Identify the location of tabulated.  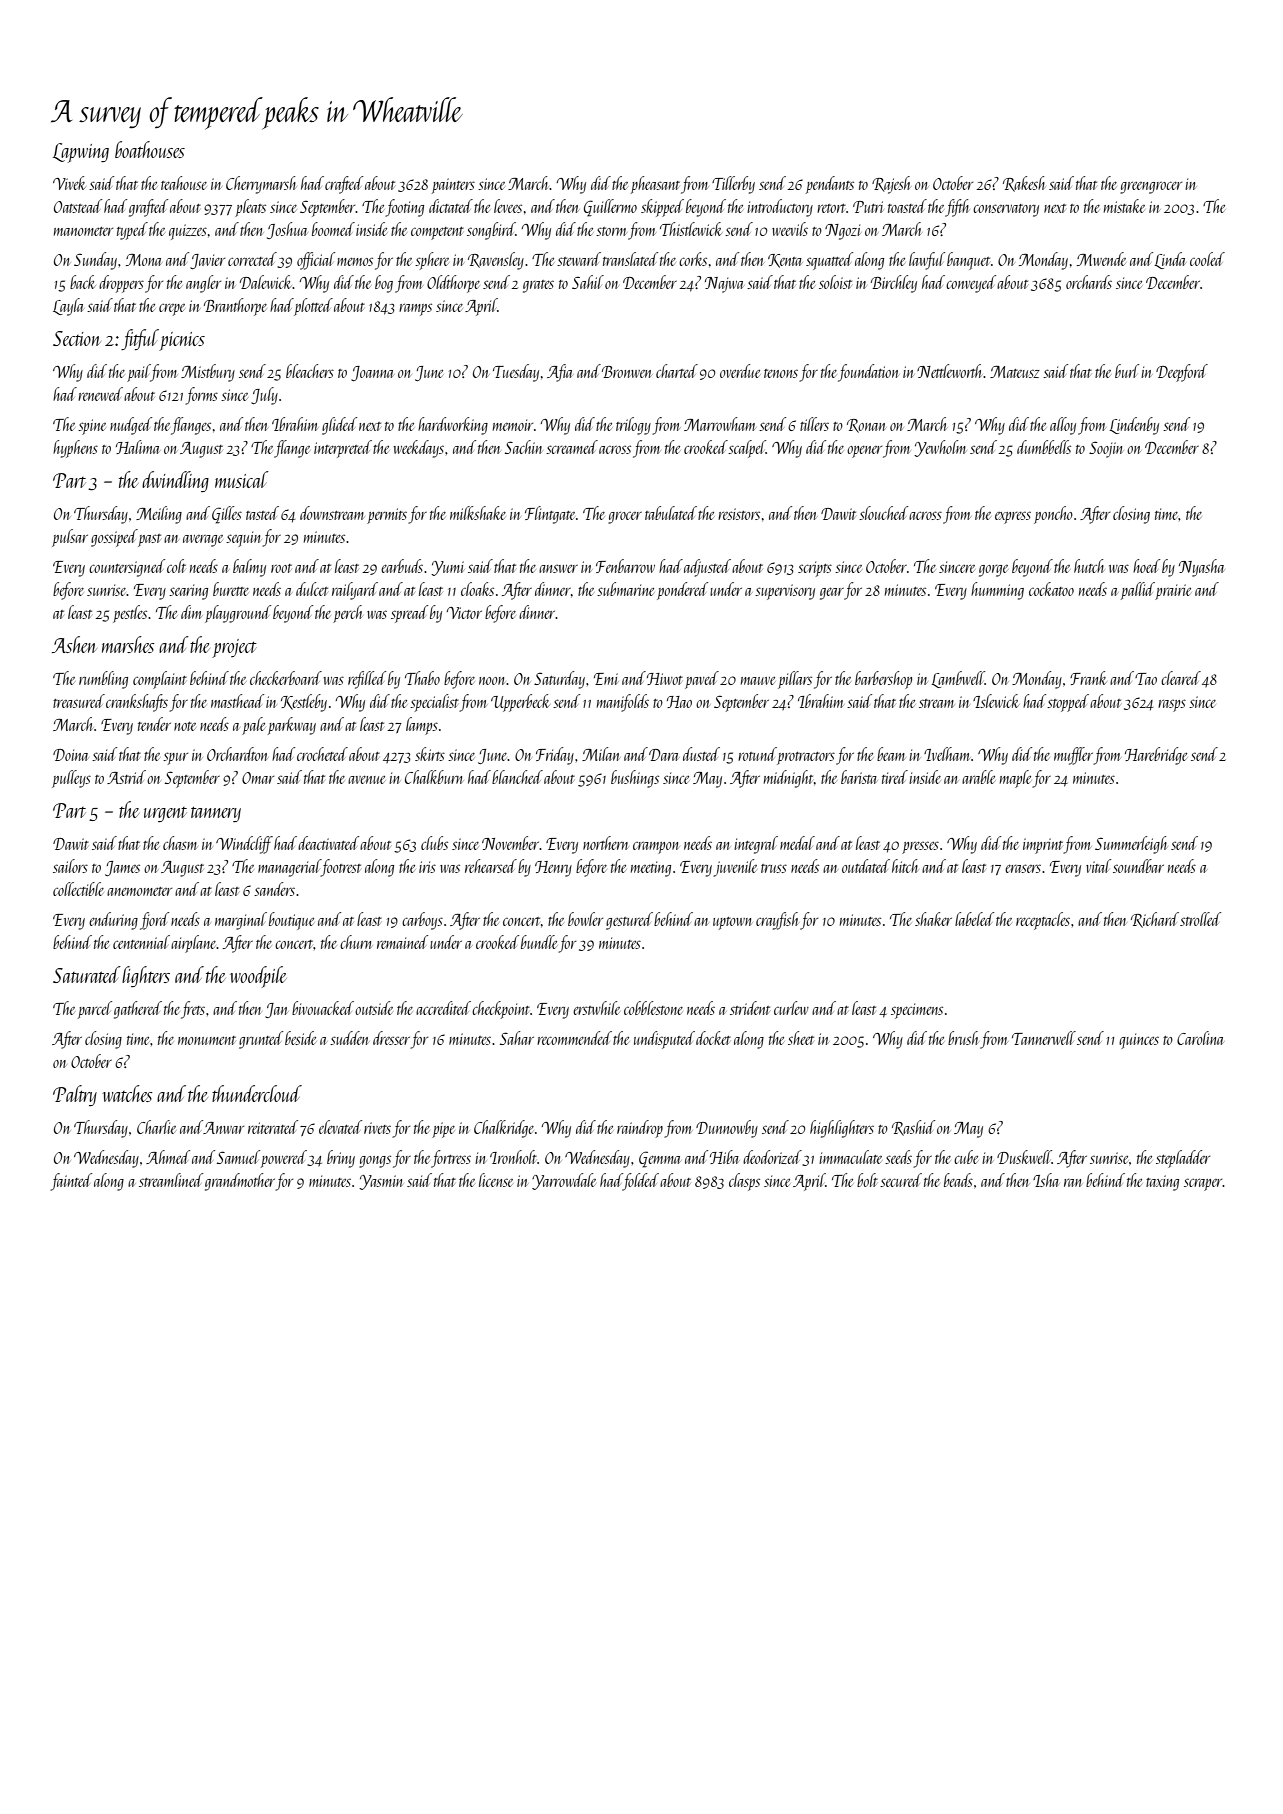
(671, 513).
